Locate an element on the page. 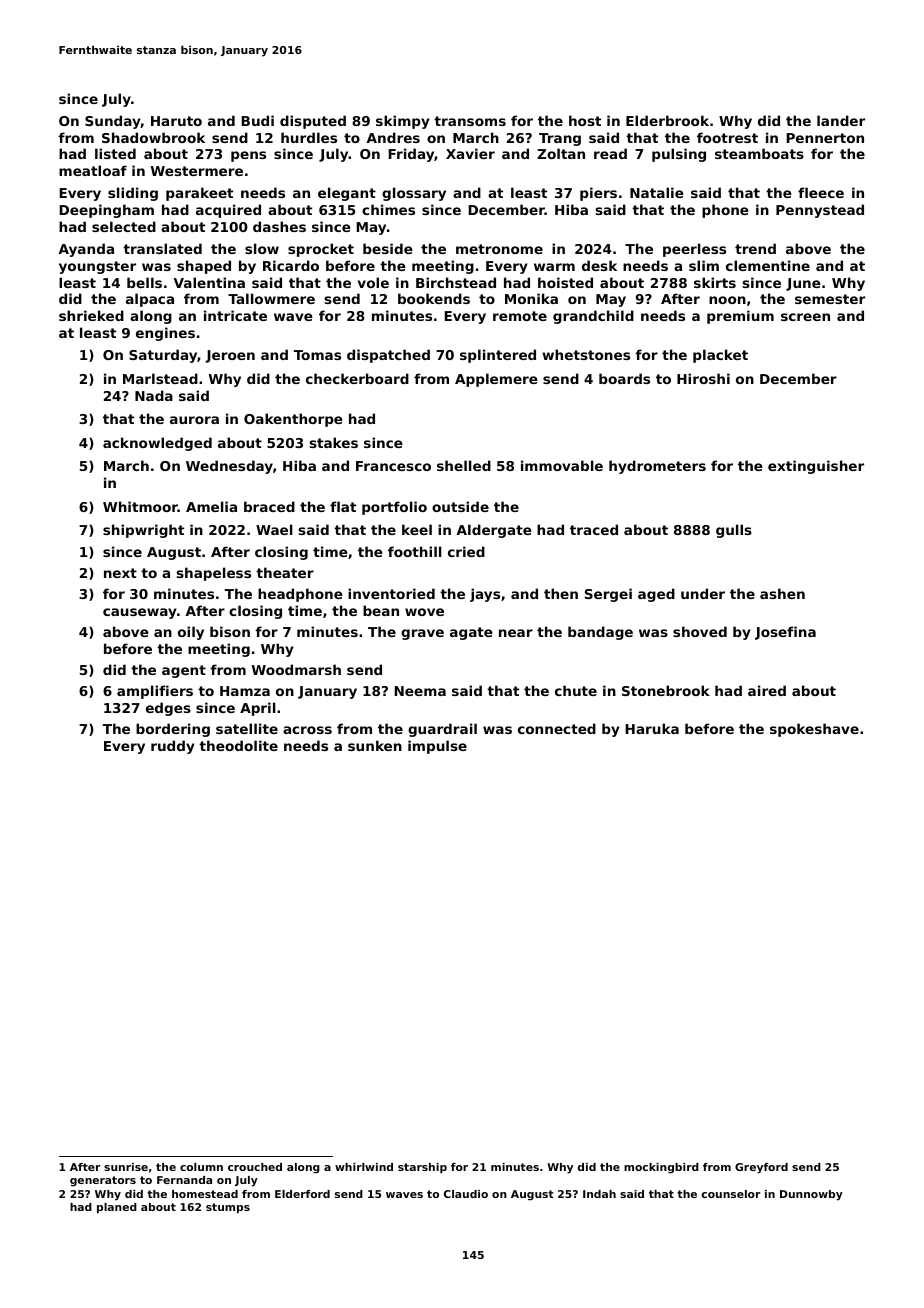  Tomas is located at coordinates (317, 355).
